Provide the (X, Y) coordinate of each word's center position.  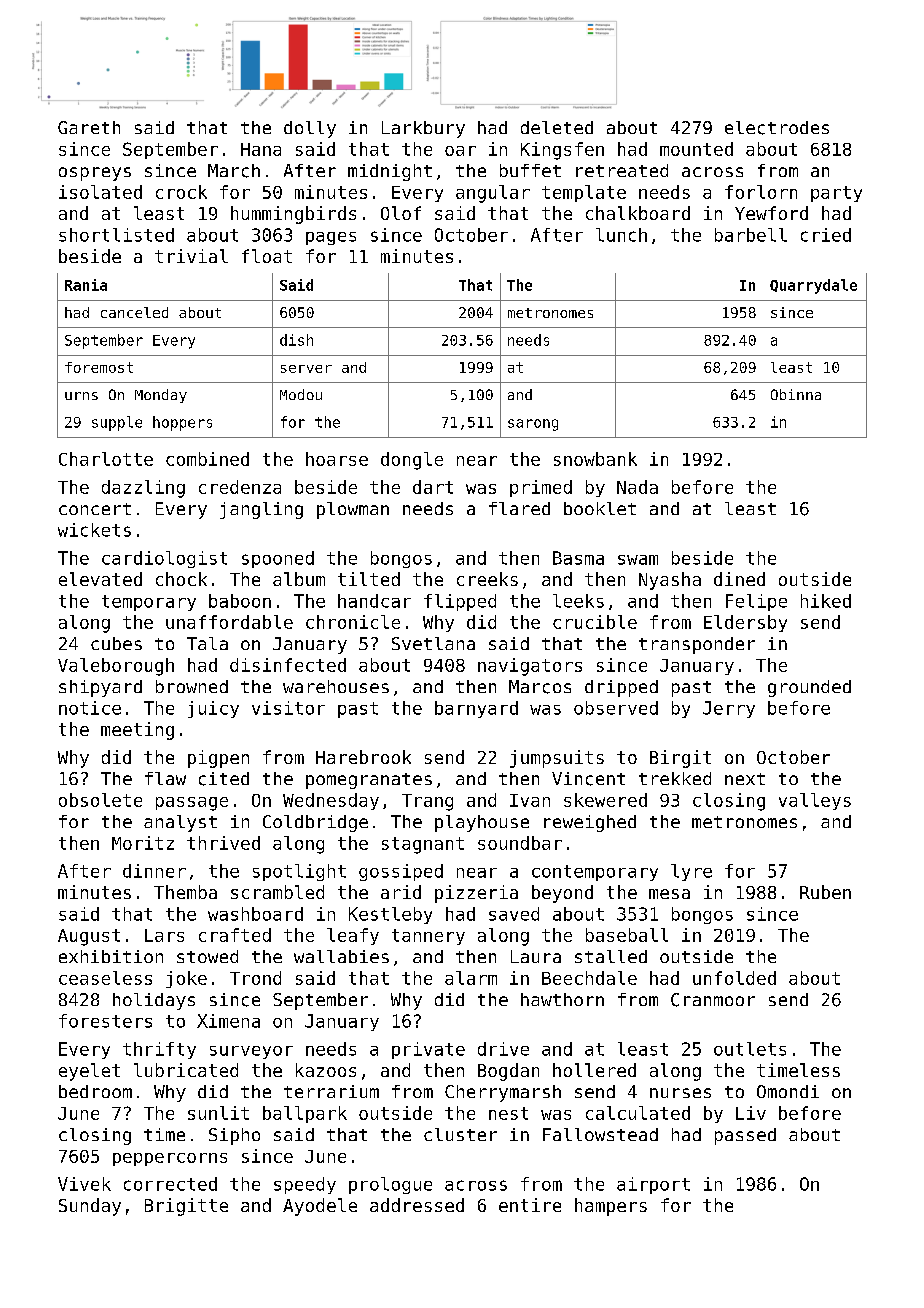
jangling (261, 510)
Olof (401, 213)
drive (503, 1049)
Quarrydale (813, 286)
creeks (487, 579)
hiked (826, 601)
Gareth (89, 127)
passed (745, 1136)
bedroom (95, 1091)
